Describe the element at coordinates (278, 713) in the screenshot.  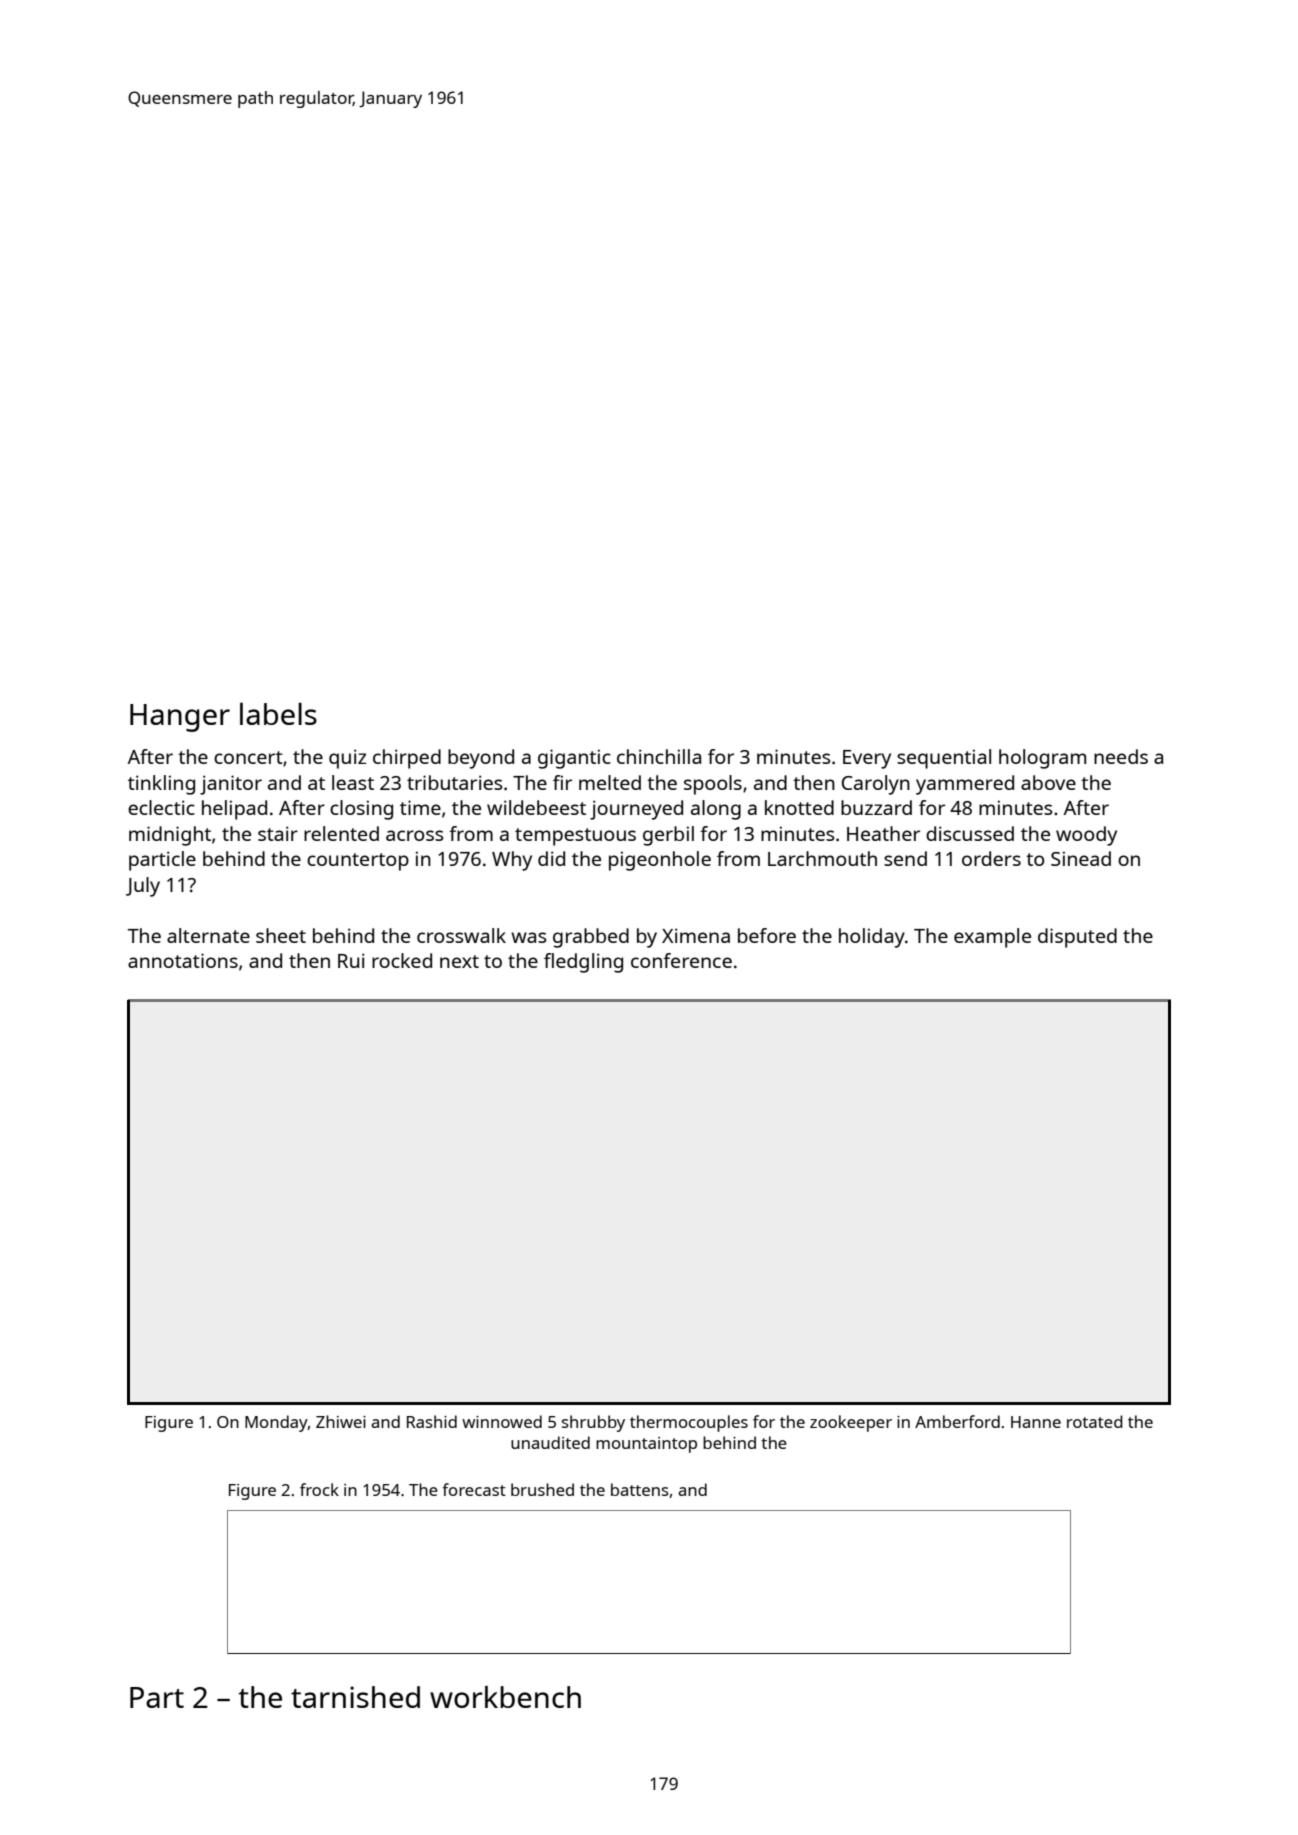
I see `labels` at that location.
